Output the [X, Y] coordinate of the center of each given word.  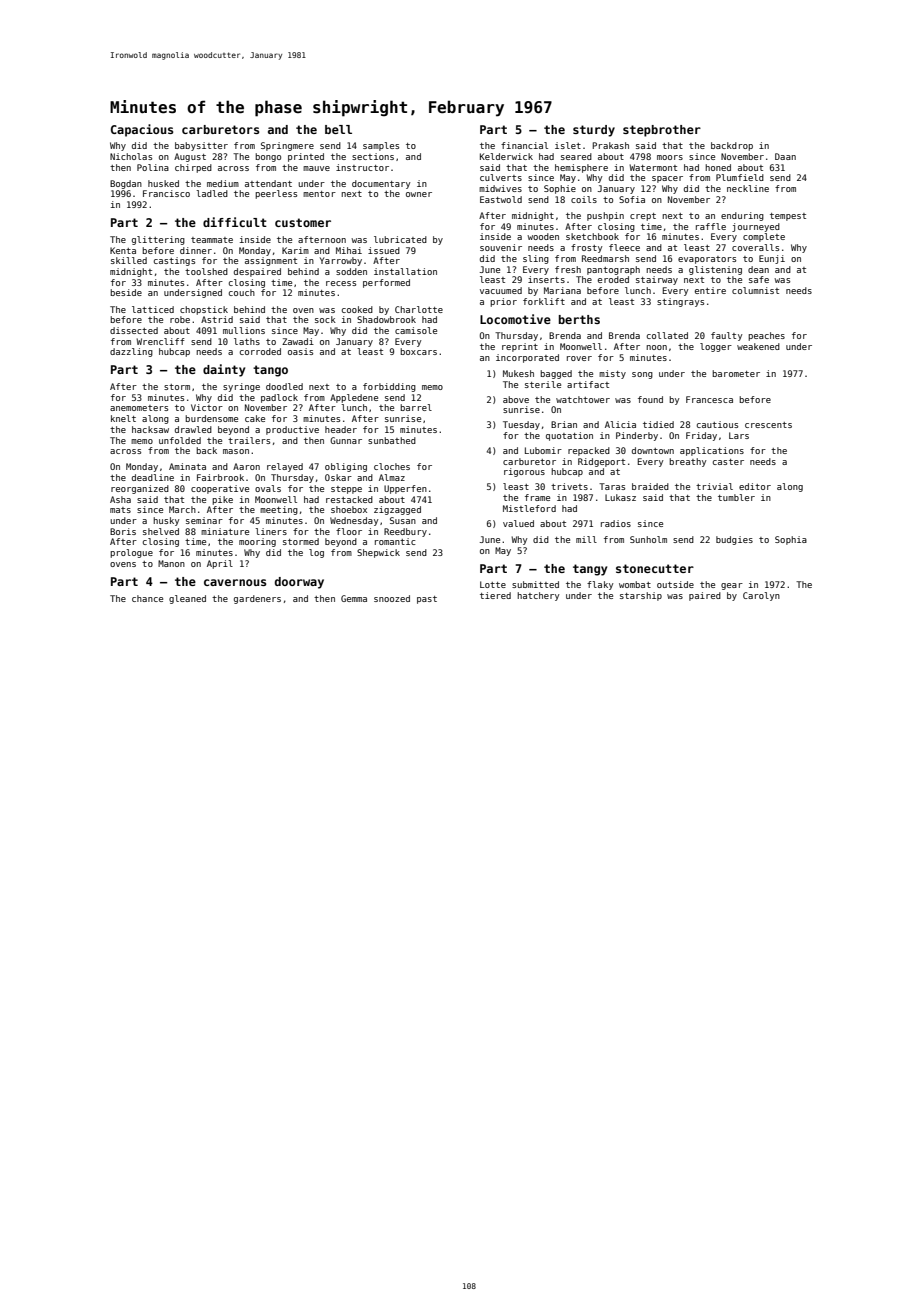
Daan [785, 156]
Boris [123, 531]
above [516, 399]
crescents [768, 425]
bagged [556, 374]
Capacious [142, 130]
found [650, 399]
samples [381, 146]
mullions [244, 330]
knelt [123, 418]
